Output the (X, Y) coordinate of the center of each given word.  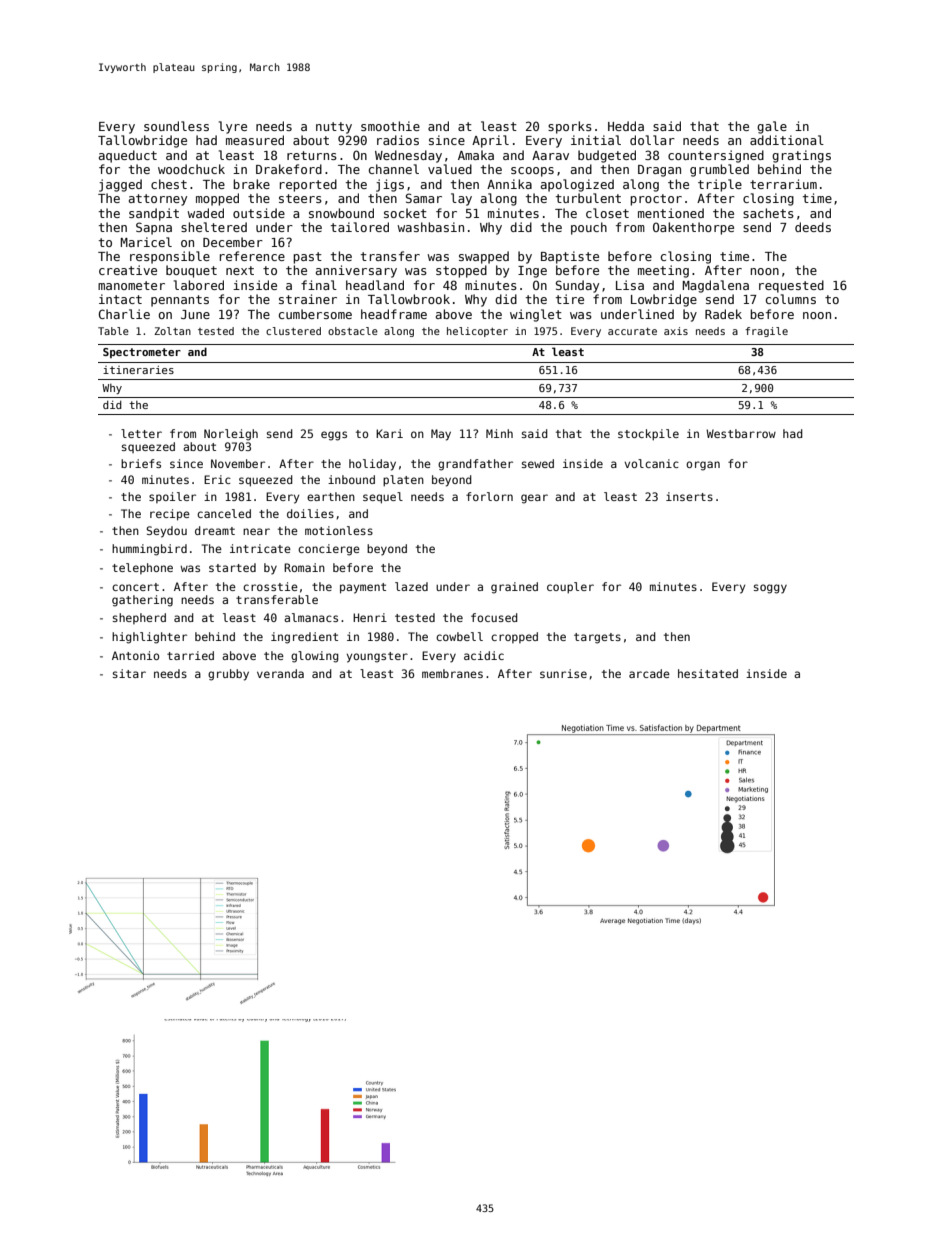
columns (791, 299)
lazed (411, 586)
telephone (142, 568)
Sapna (154, 228)
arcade (649, 673)
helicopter (477, 332)
